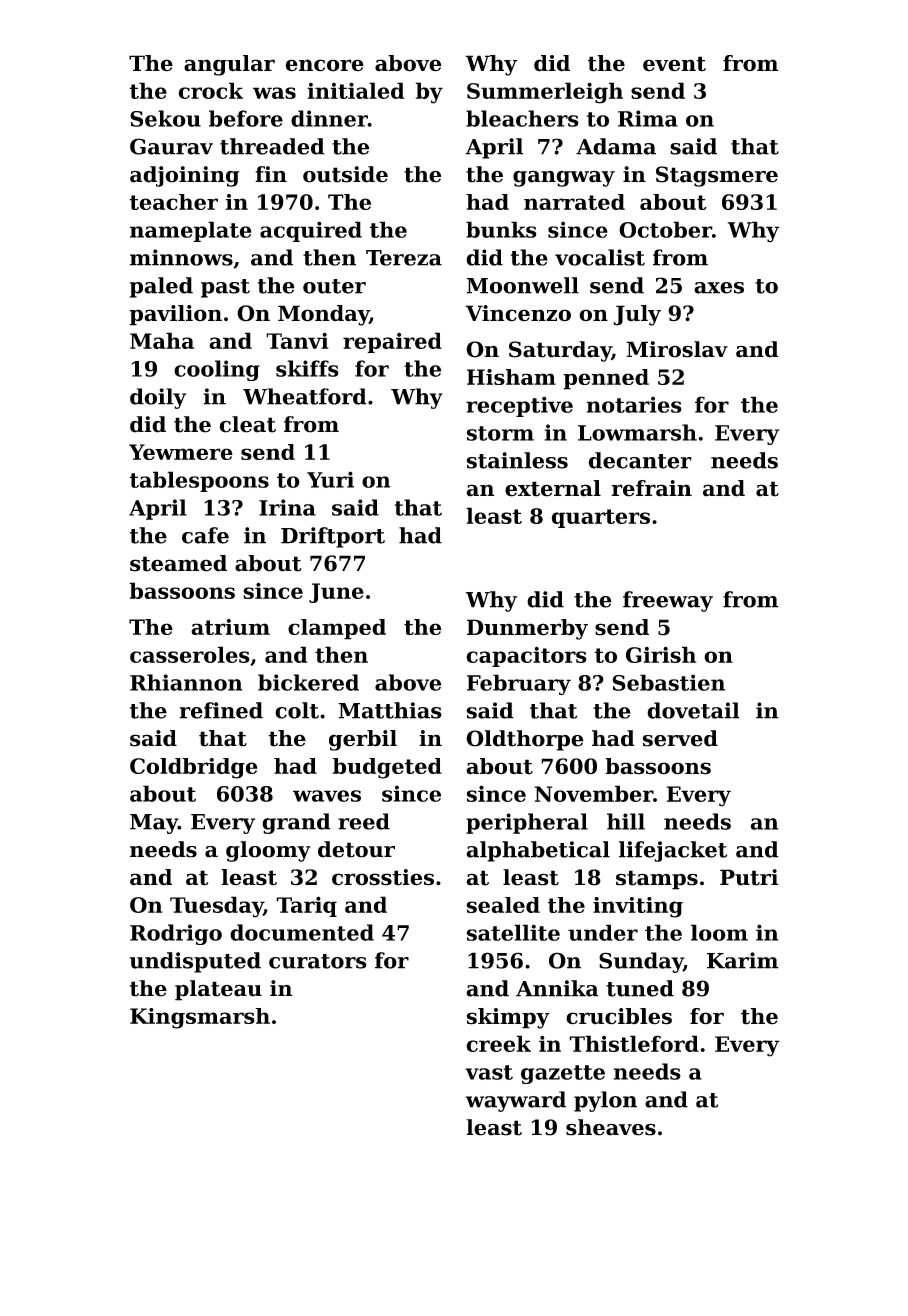  What do you see at coordinates (503, 905) in the screenshot?
I see `sealed` at bounding box center [503, 905].
